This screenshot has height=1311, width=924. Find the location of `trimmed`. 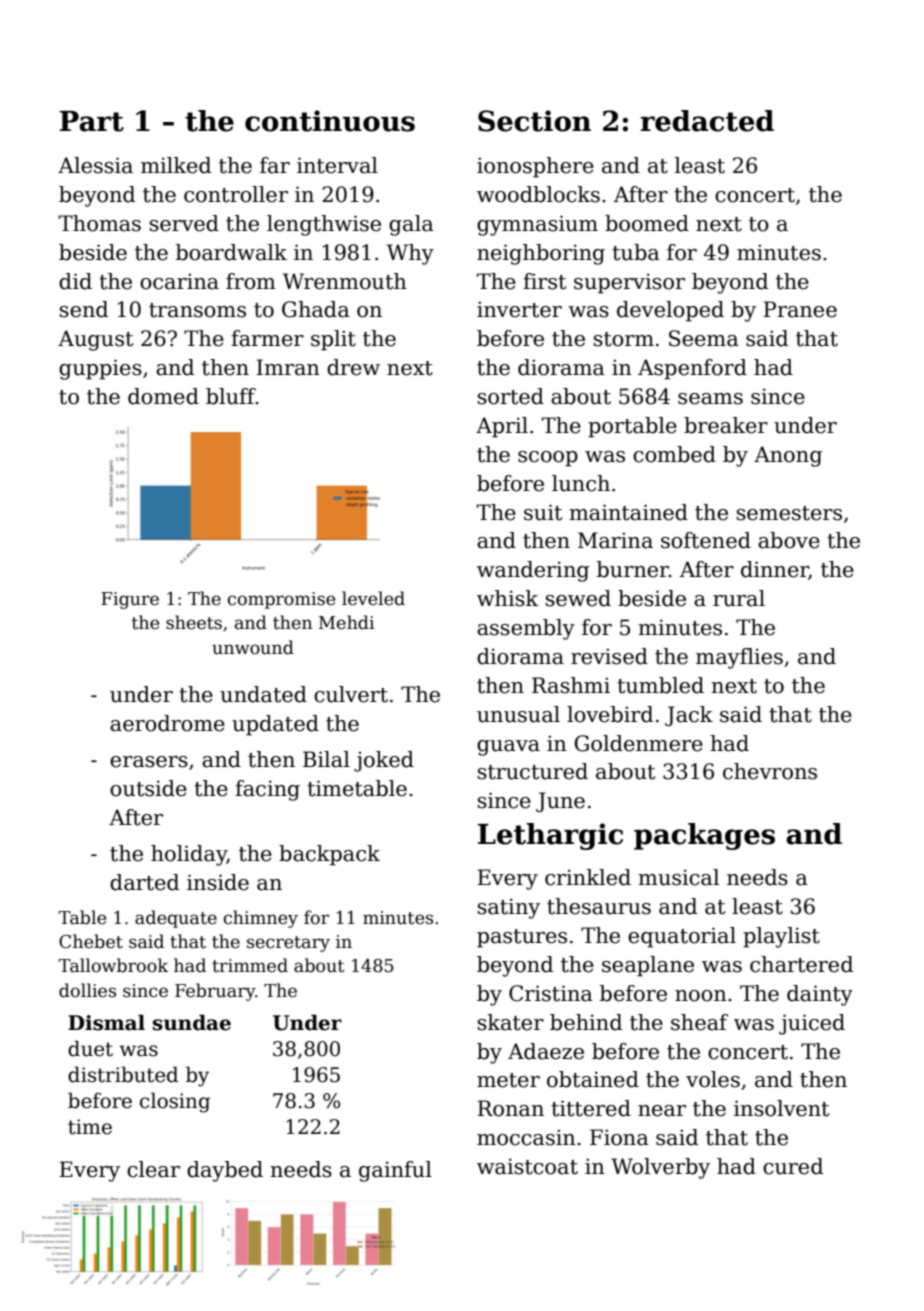

trimmed is located at coordinates (250, 965).
